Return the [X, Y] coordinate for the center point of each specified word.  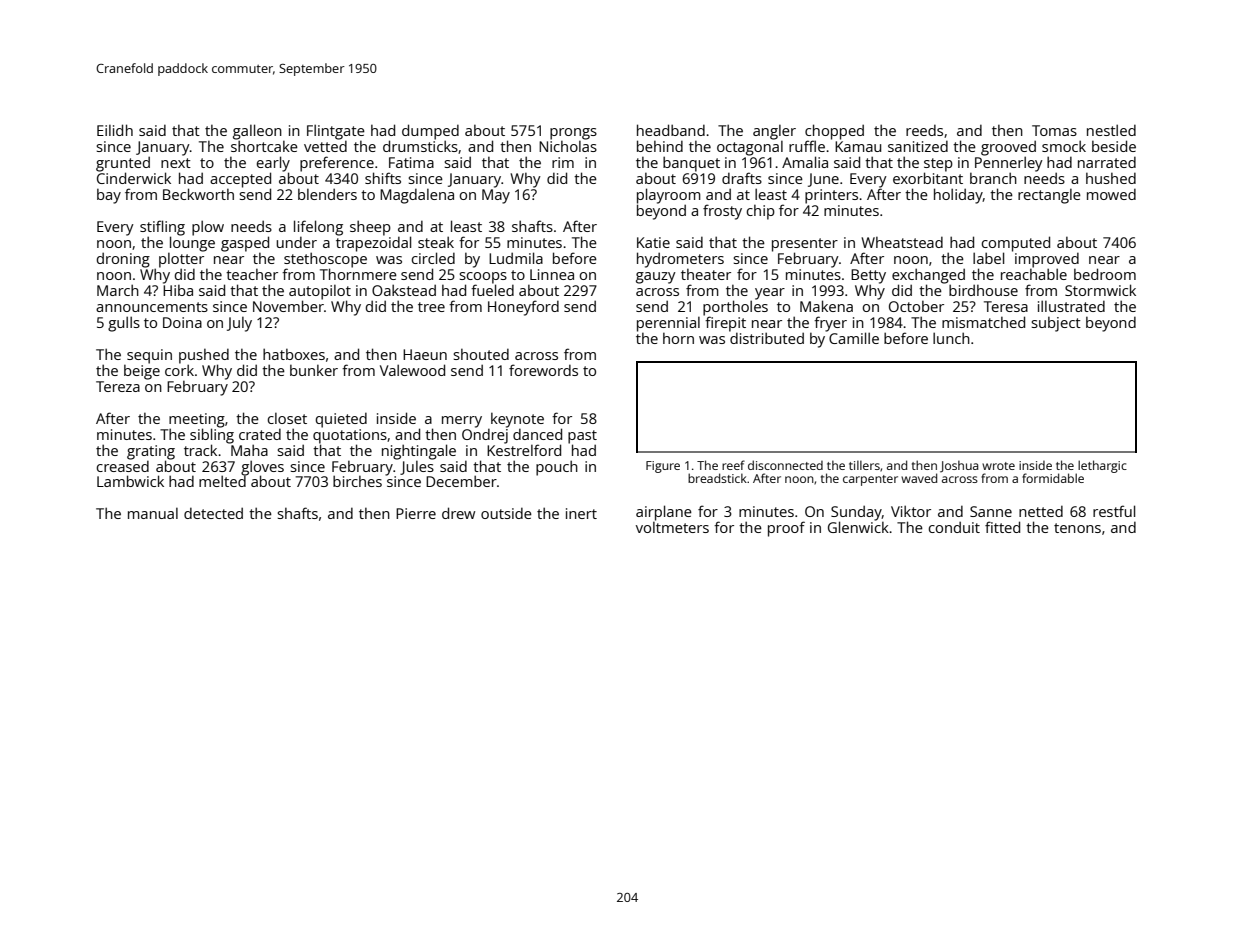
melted [222, 481]
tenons [1077, 528]
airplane [664, 513]
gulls [124, 324]
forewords [543, 370]
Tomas [1054, 130]
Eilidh [115, 130]
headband [671, 130]
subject [1056, 324]
